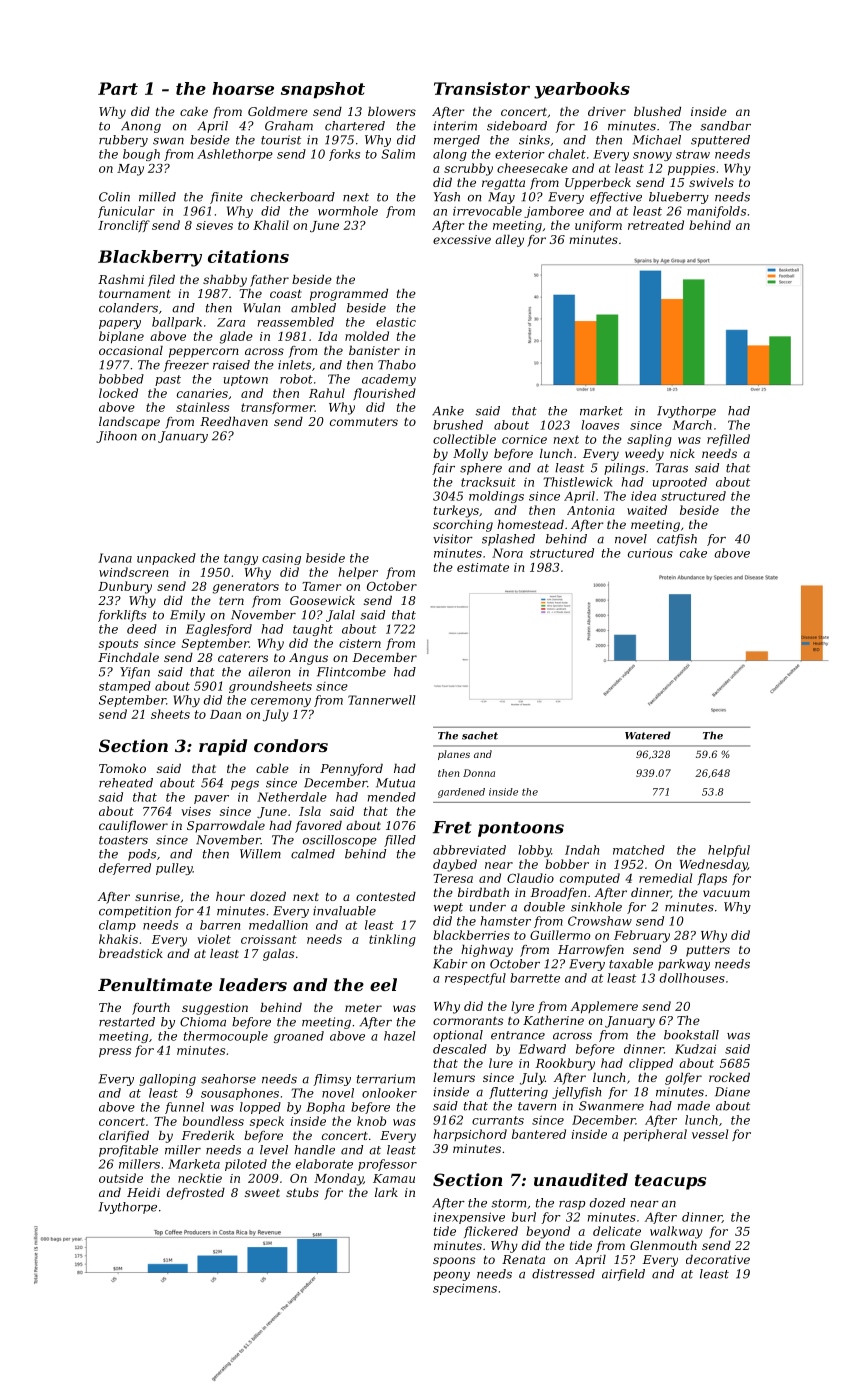  I want to click on jamboree, so click(554, 212).
